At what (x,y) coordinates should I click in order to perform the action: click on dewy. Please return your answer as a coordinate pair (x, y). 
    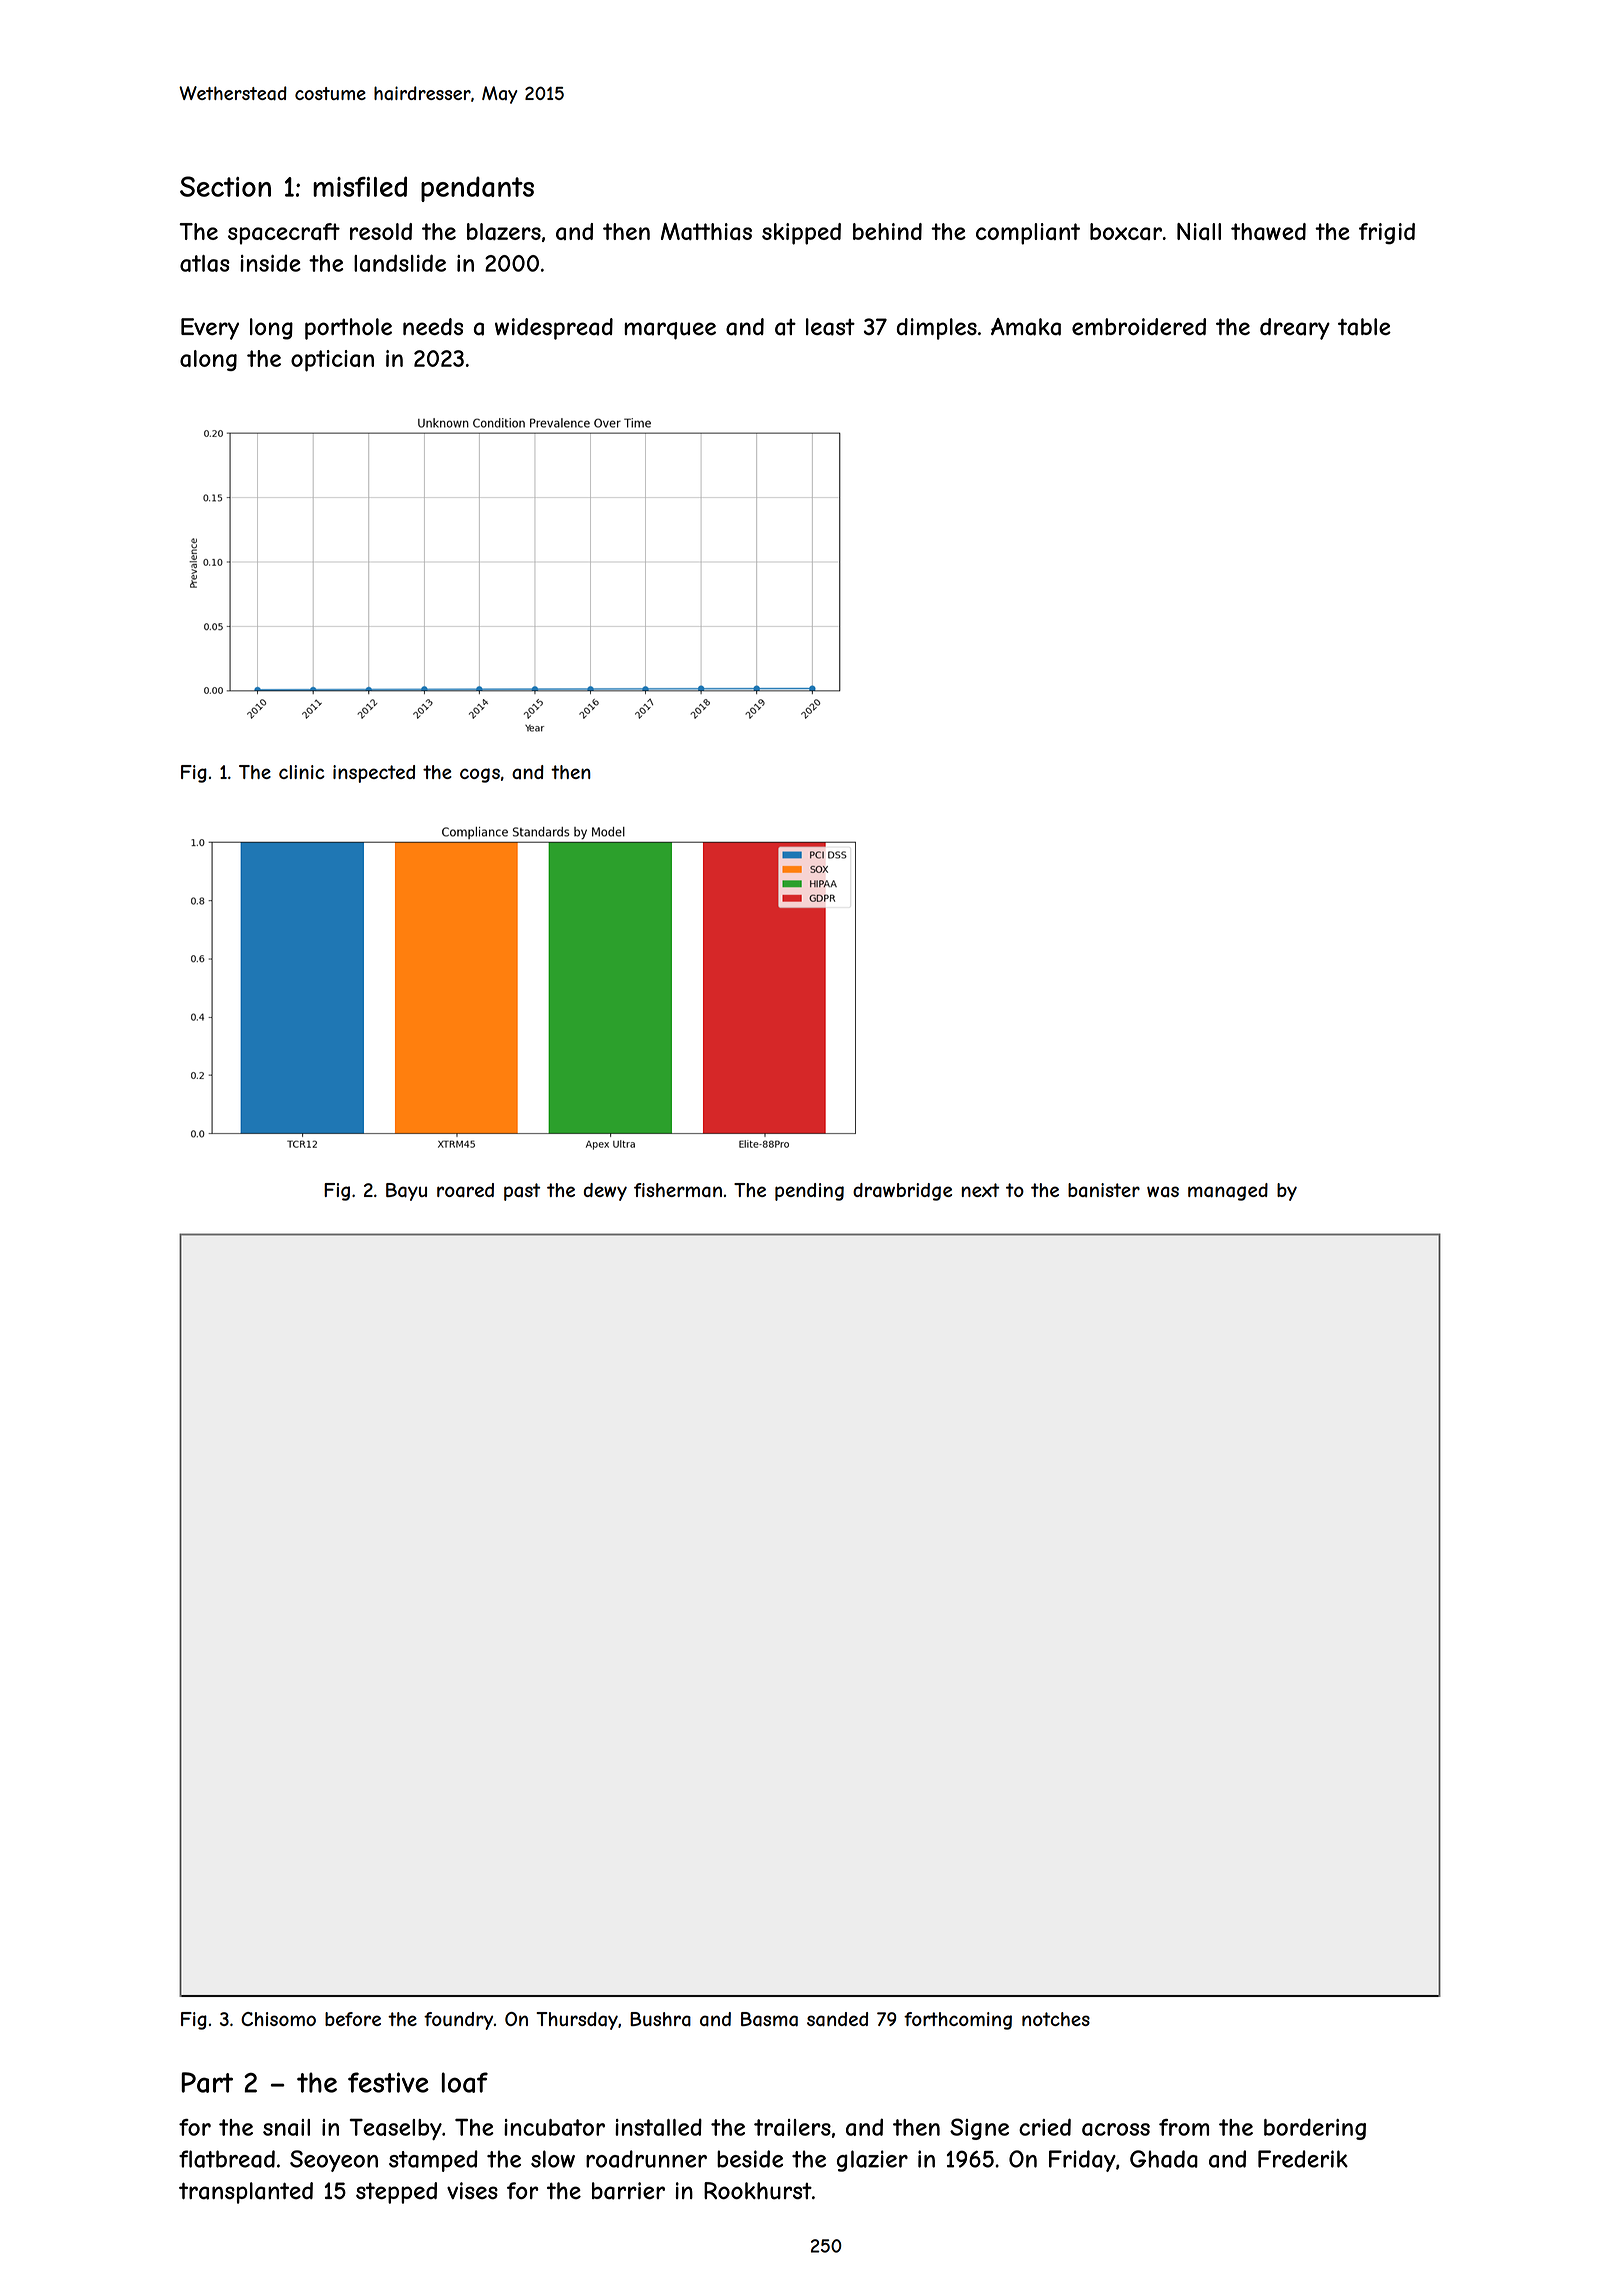
    Looking at the image, I should click on (605, 1192).
